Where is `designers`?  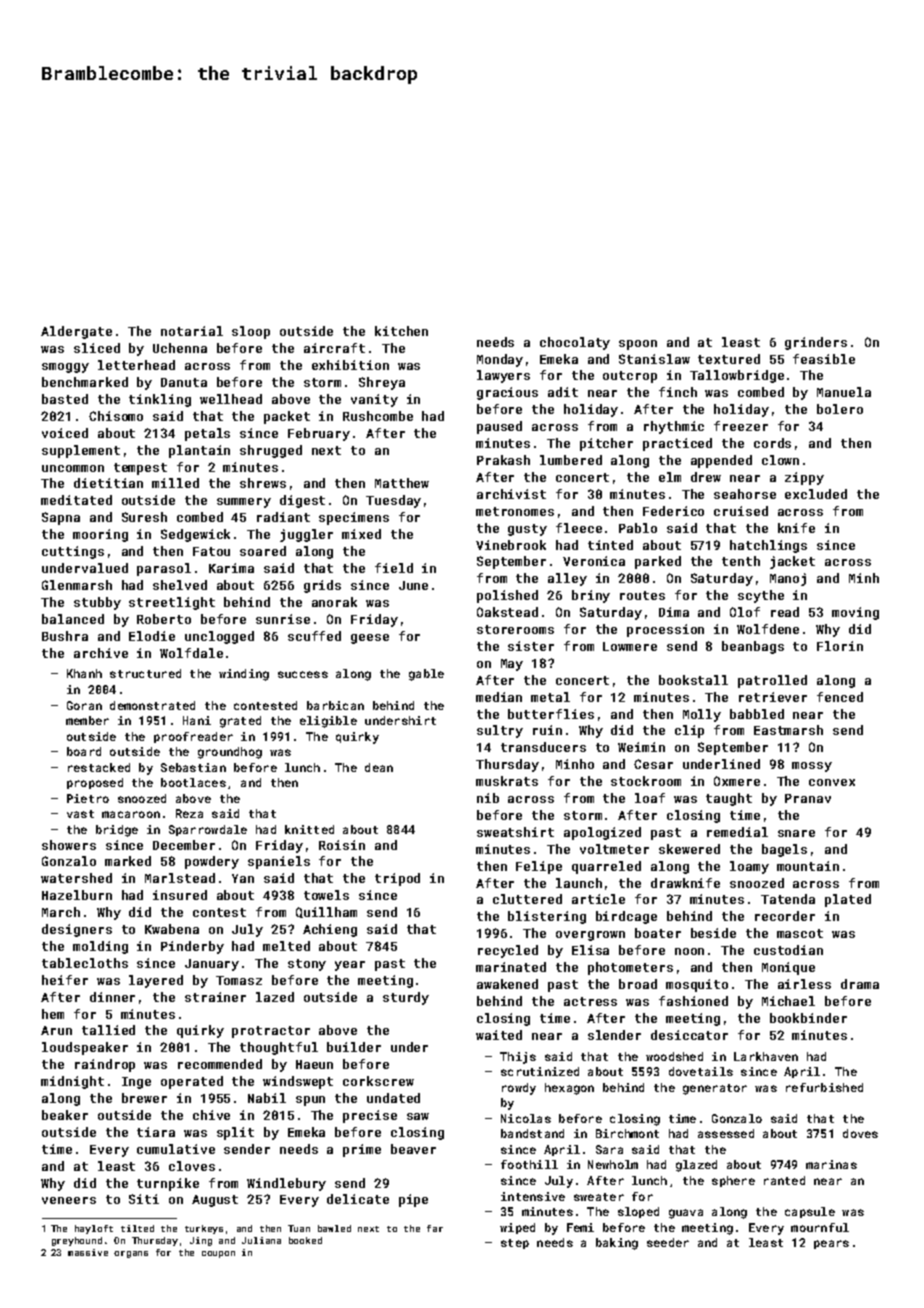
designers is located at coordinates (77, 930).
